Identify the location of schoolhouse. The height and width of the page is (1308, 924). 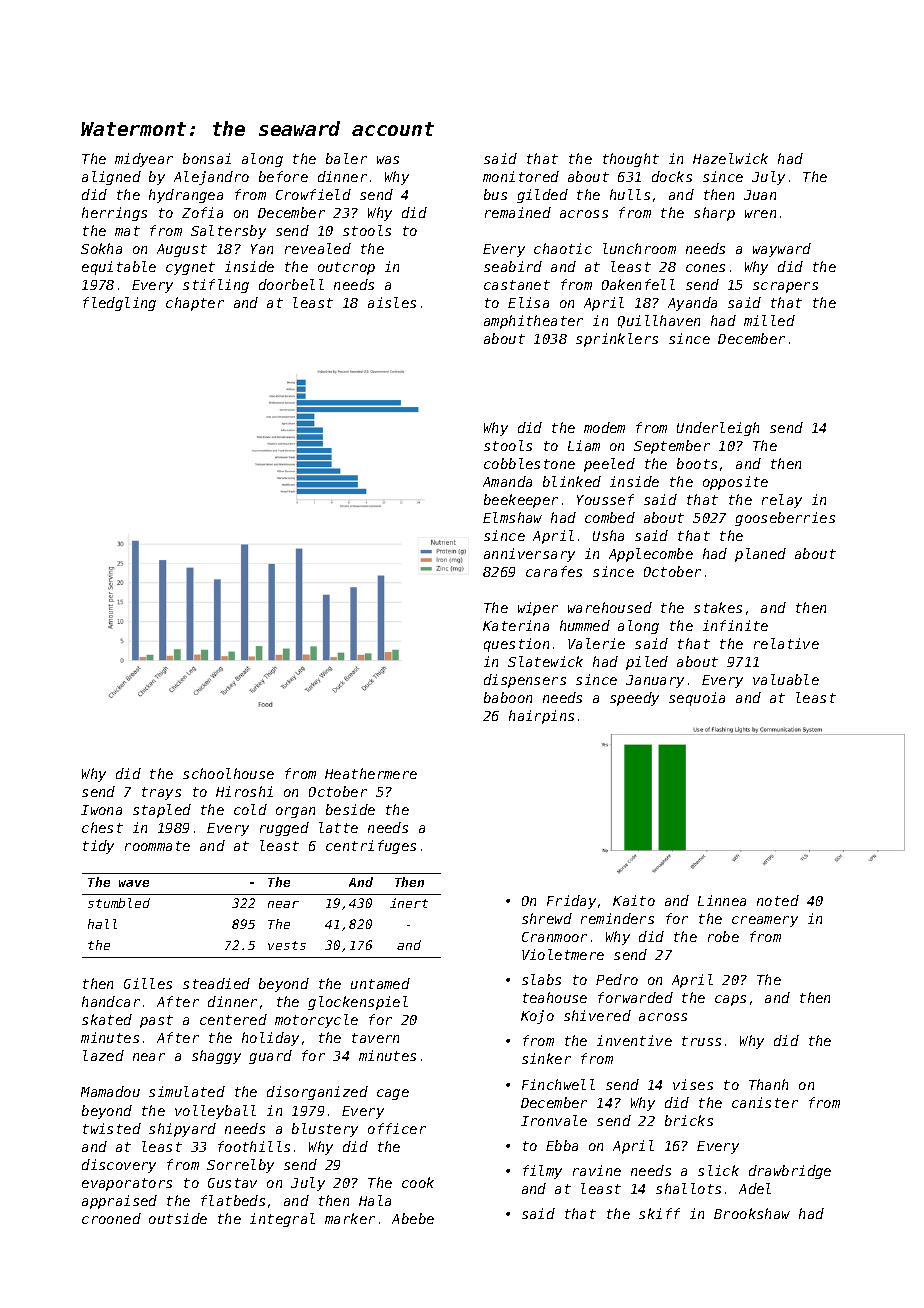
(228, 773).
